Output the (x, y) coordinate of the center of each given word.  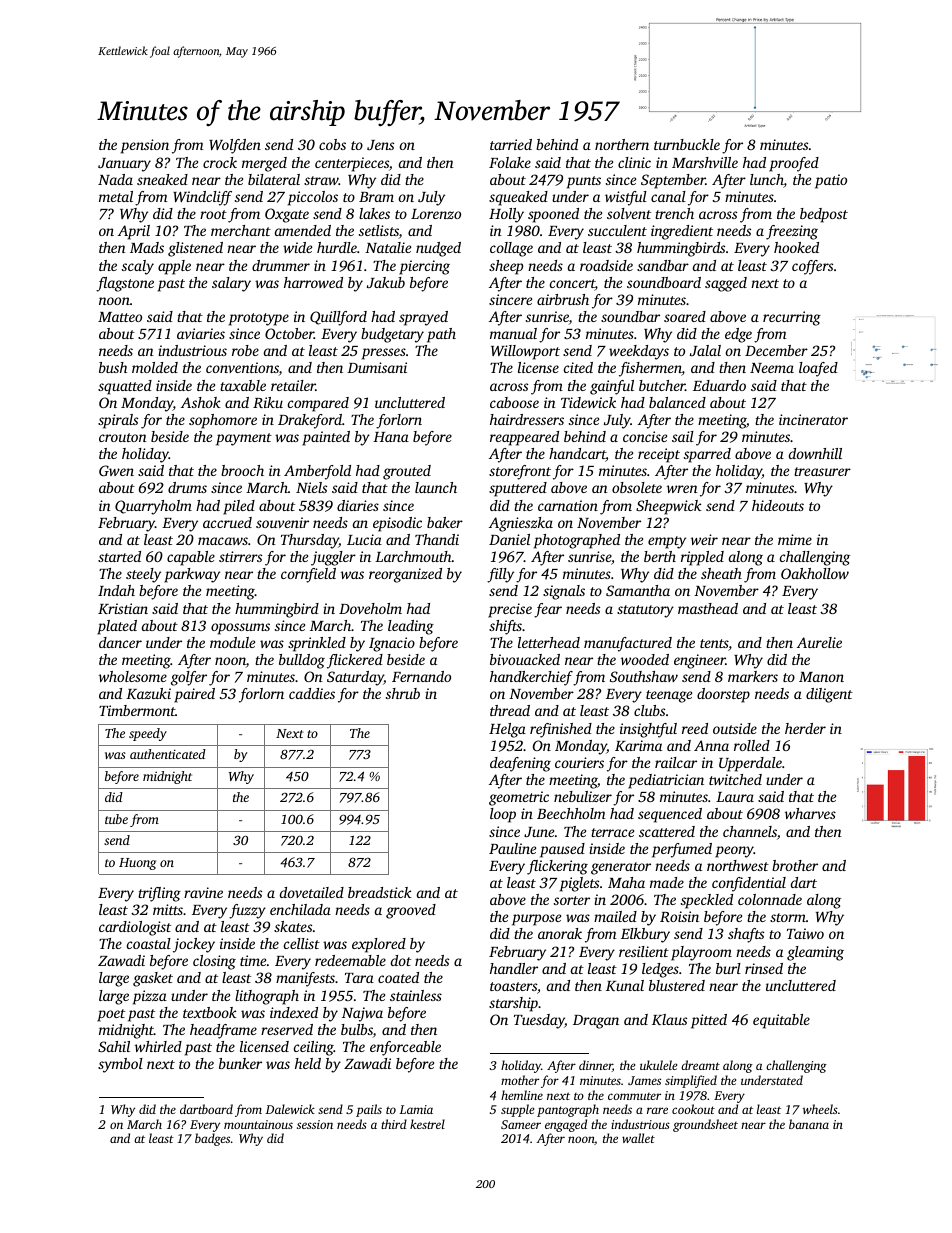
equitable (781, 1021)
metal (116, 196)
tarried (511, 144)
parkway (192, 575)
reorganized (405, 575)
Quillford (338, 318)
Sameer (521, 1124)
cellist (302, 943)
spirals (118, 421)
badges (212, 1139)
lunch (767, 181)
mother (520, 1080)
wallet (638, 1138)
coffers (812, 267)
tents (714, 643)
